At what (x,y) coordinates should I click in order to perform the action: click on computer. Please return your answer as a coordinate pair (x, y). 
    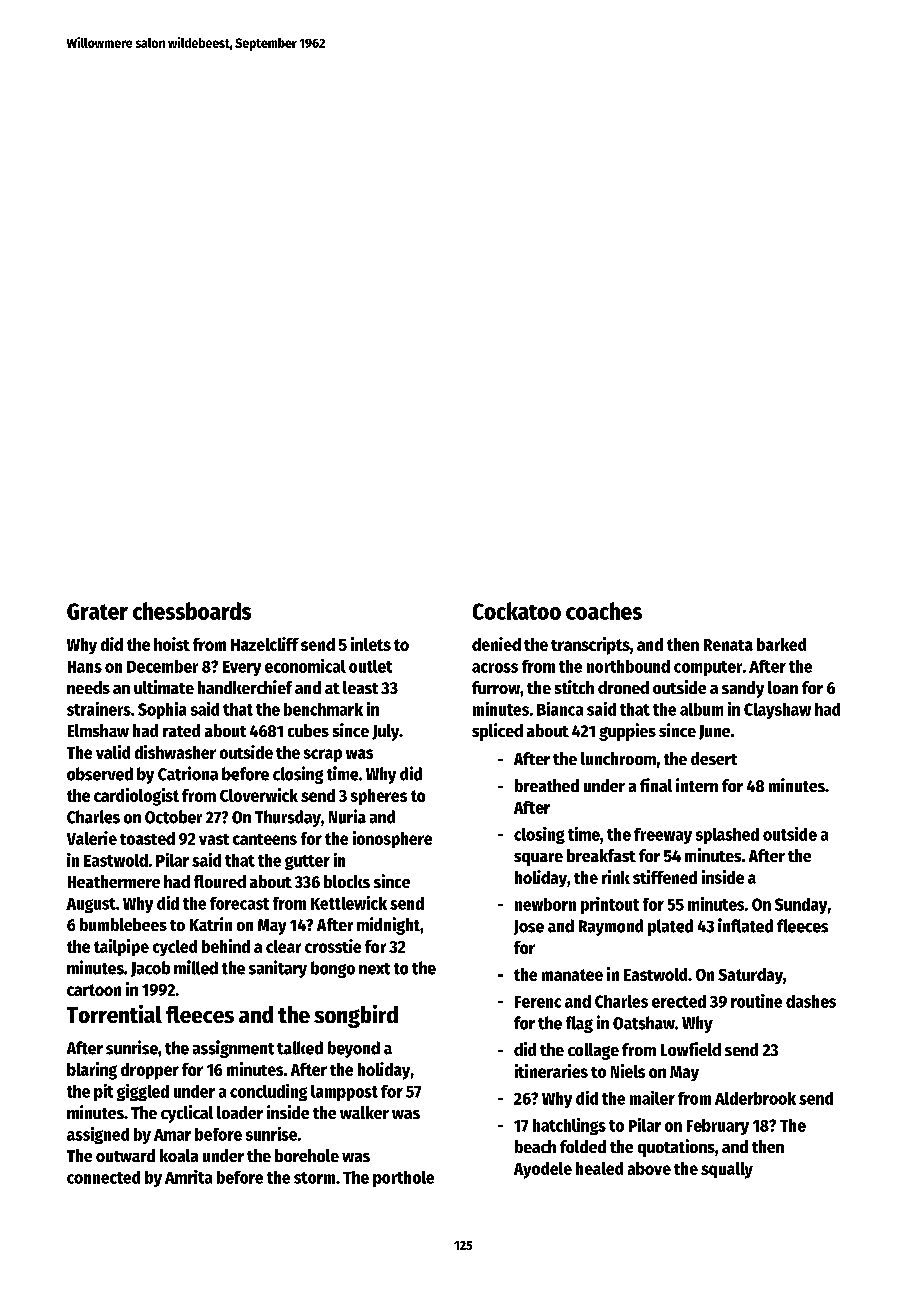
    Looking at the image, I should click on (708, 668).
